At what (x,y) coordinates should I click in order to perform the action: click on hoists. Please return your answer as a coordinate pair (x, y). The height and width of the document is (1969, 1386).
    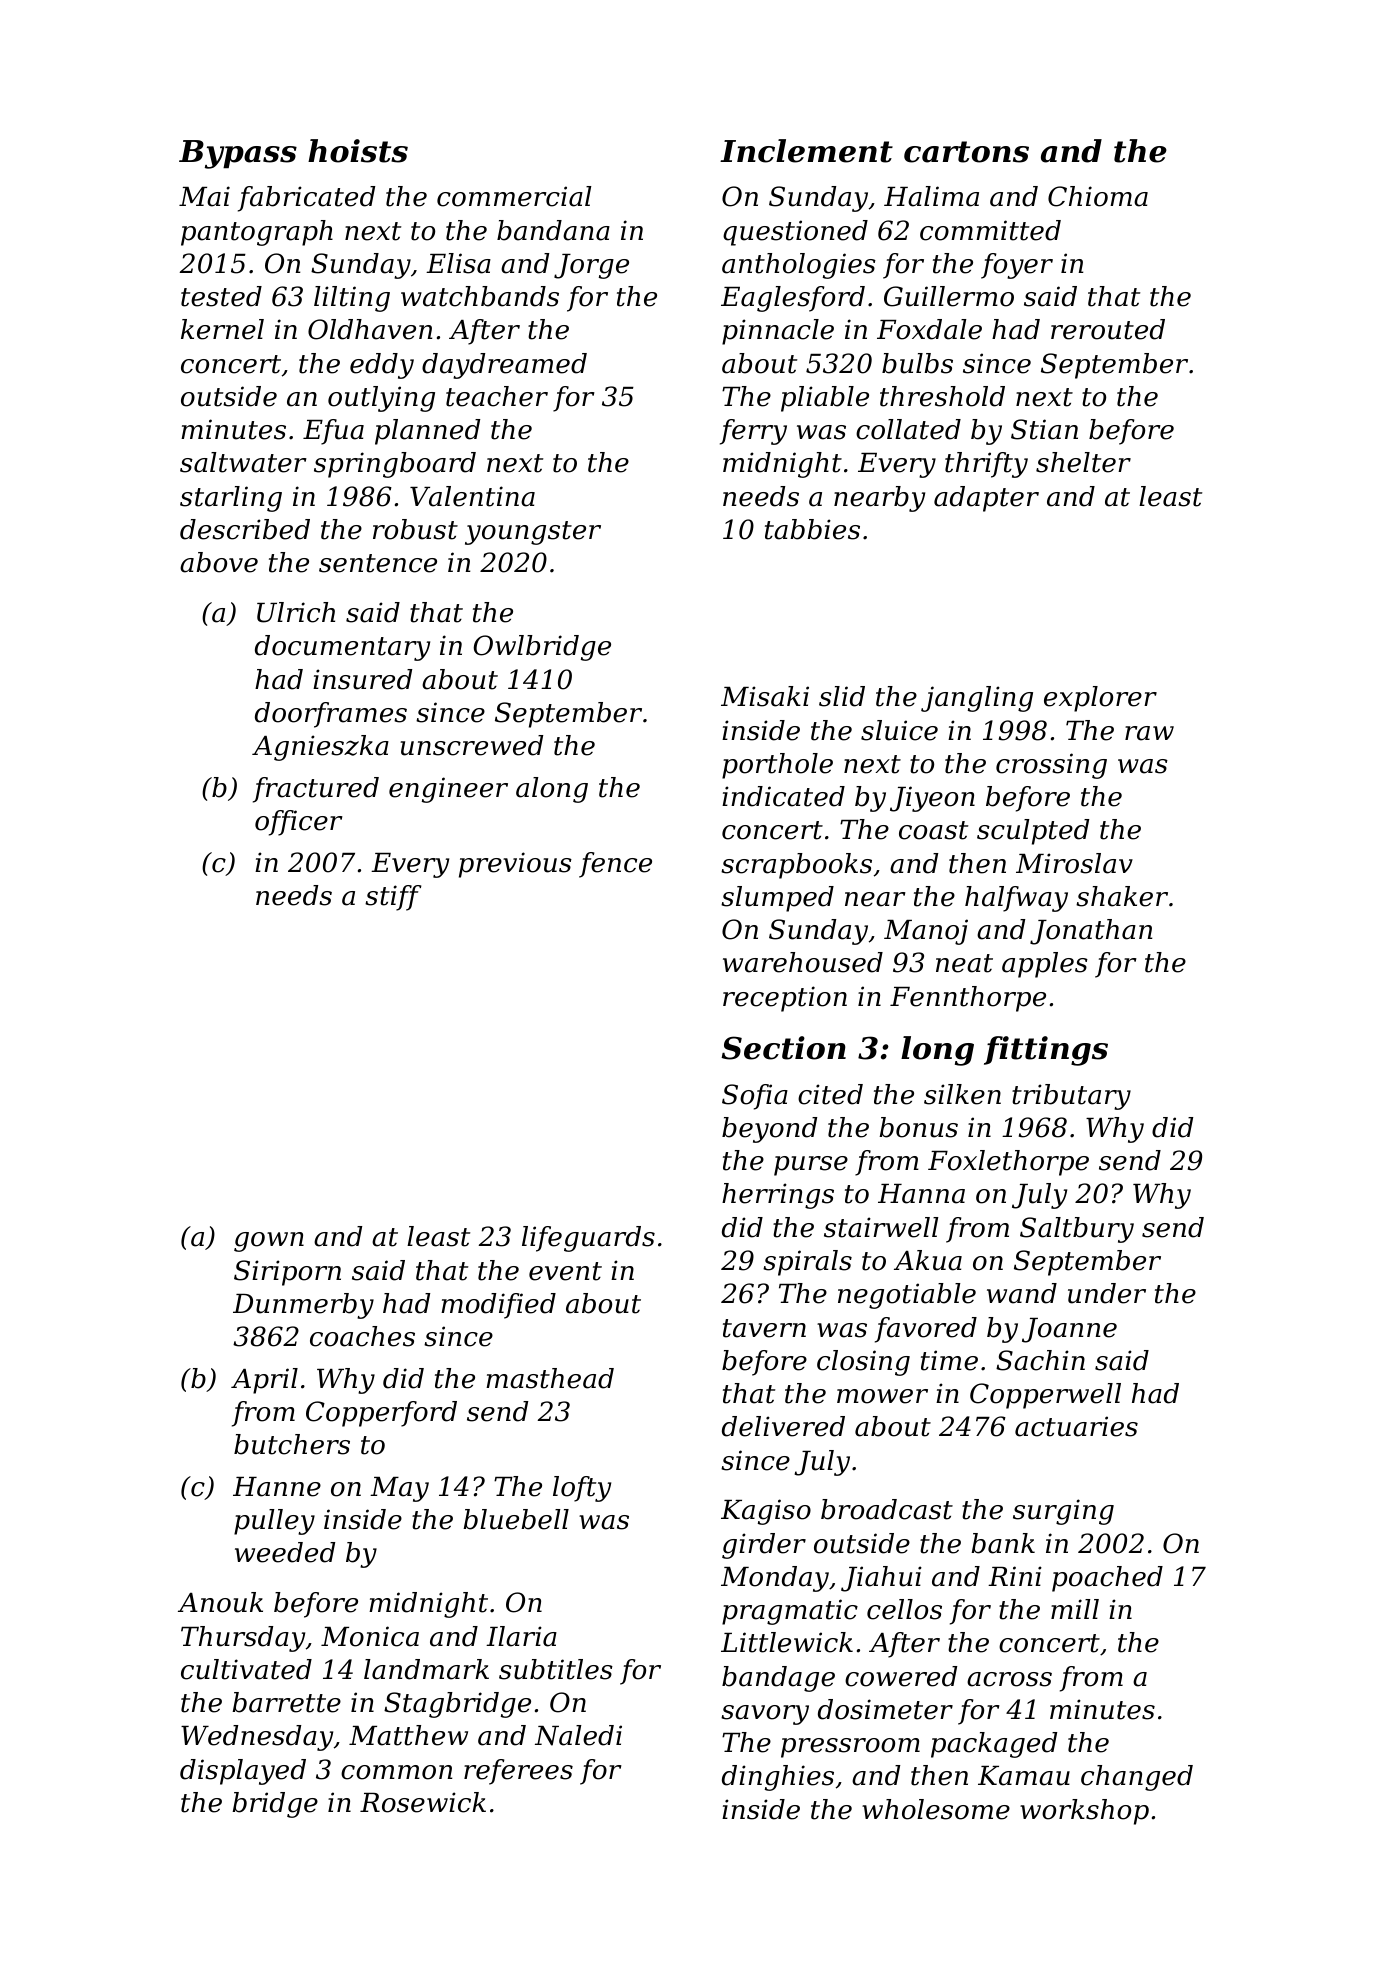
    Looking at the image, I should click on (358, 151).
